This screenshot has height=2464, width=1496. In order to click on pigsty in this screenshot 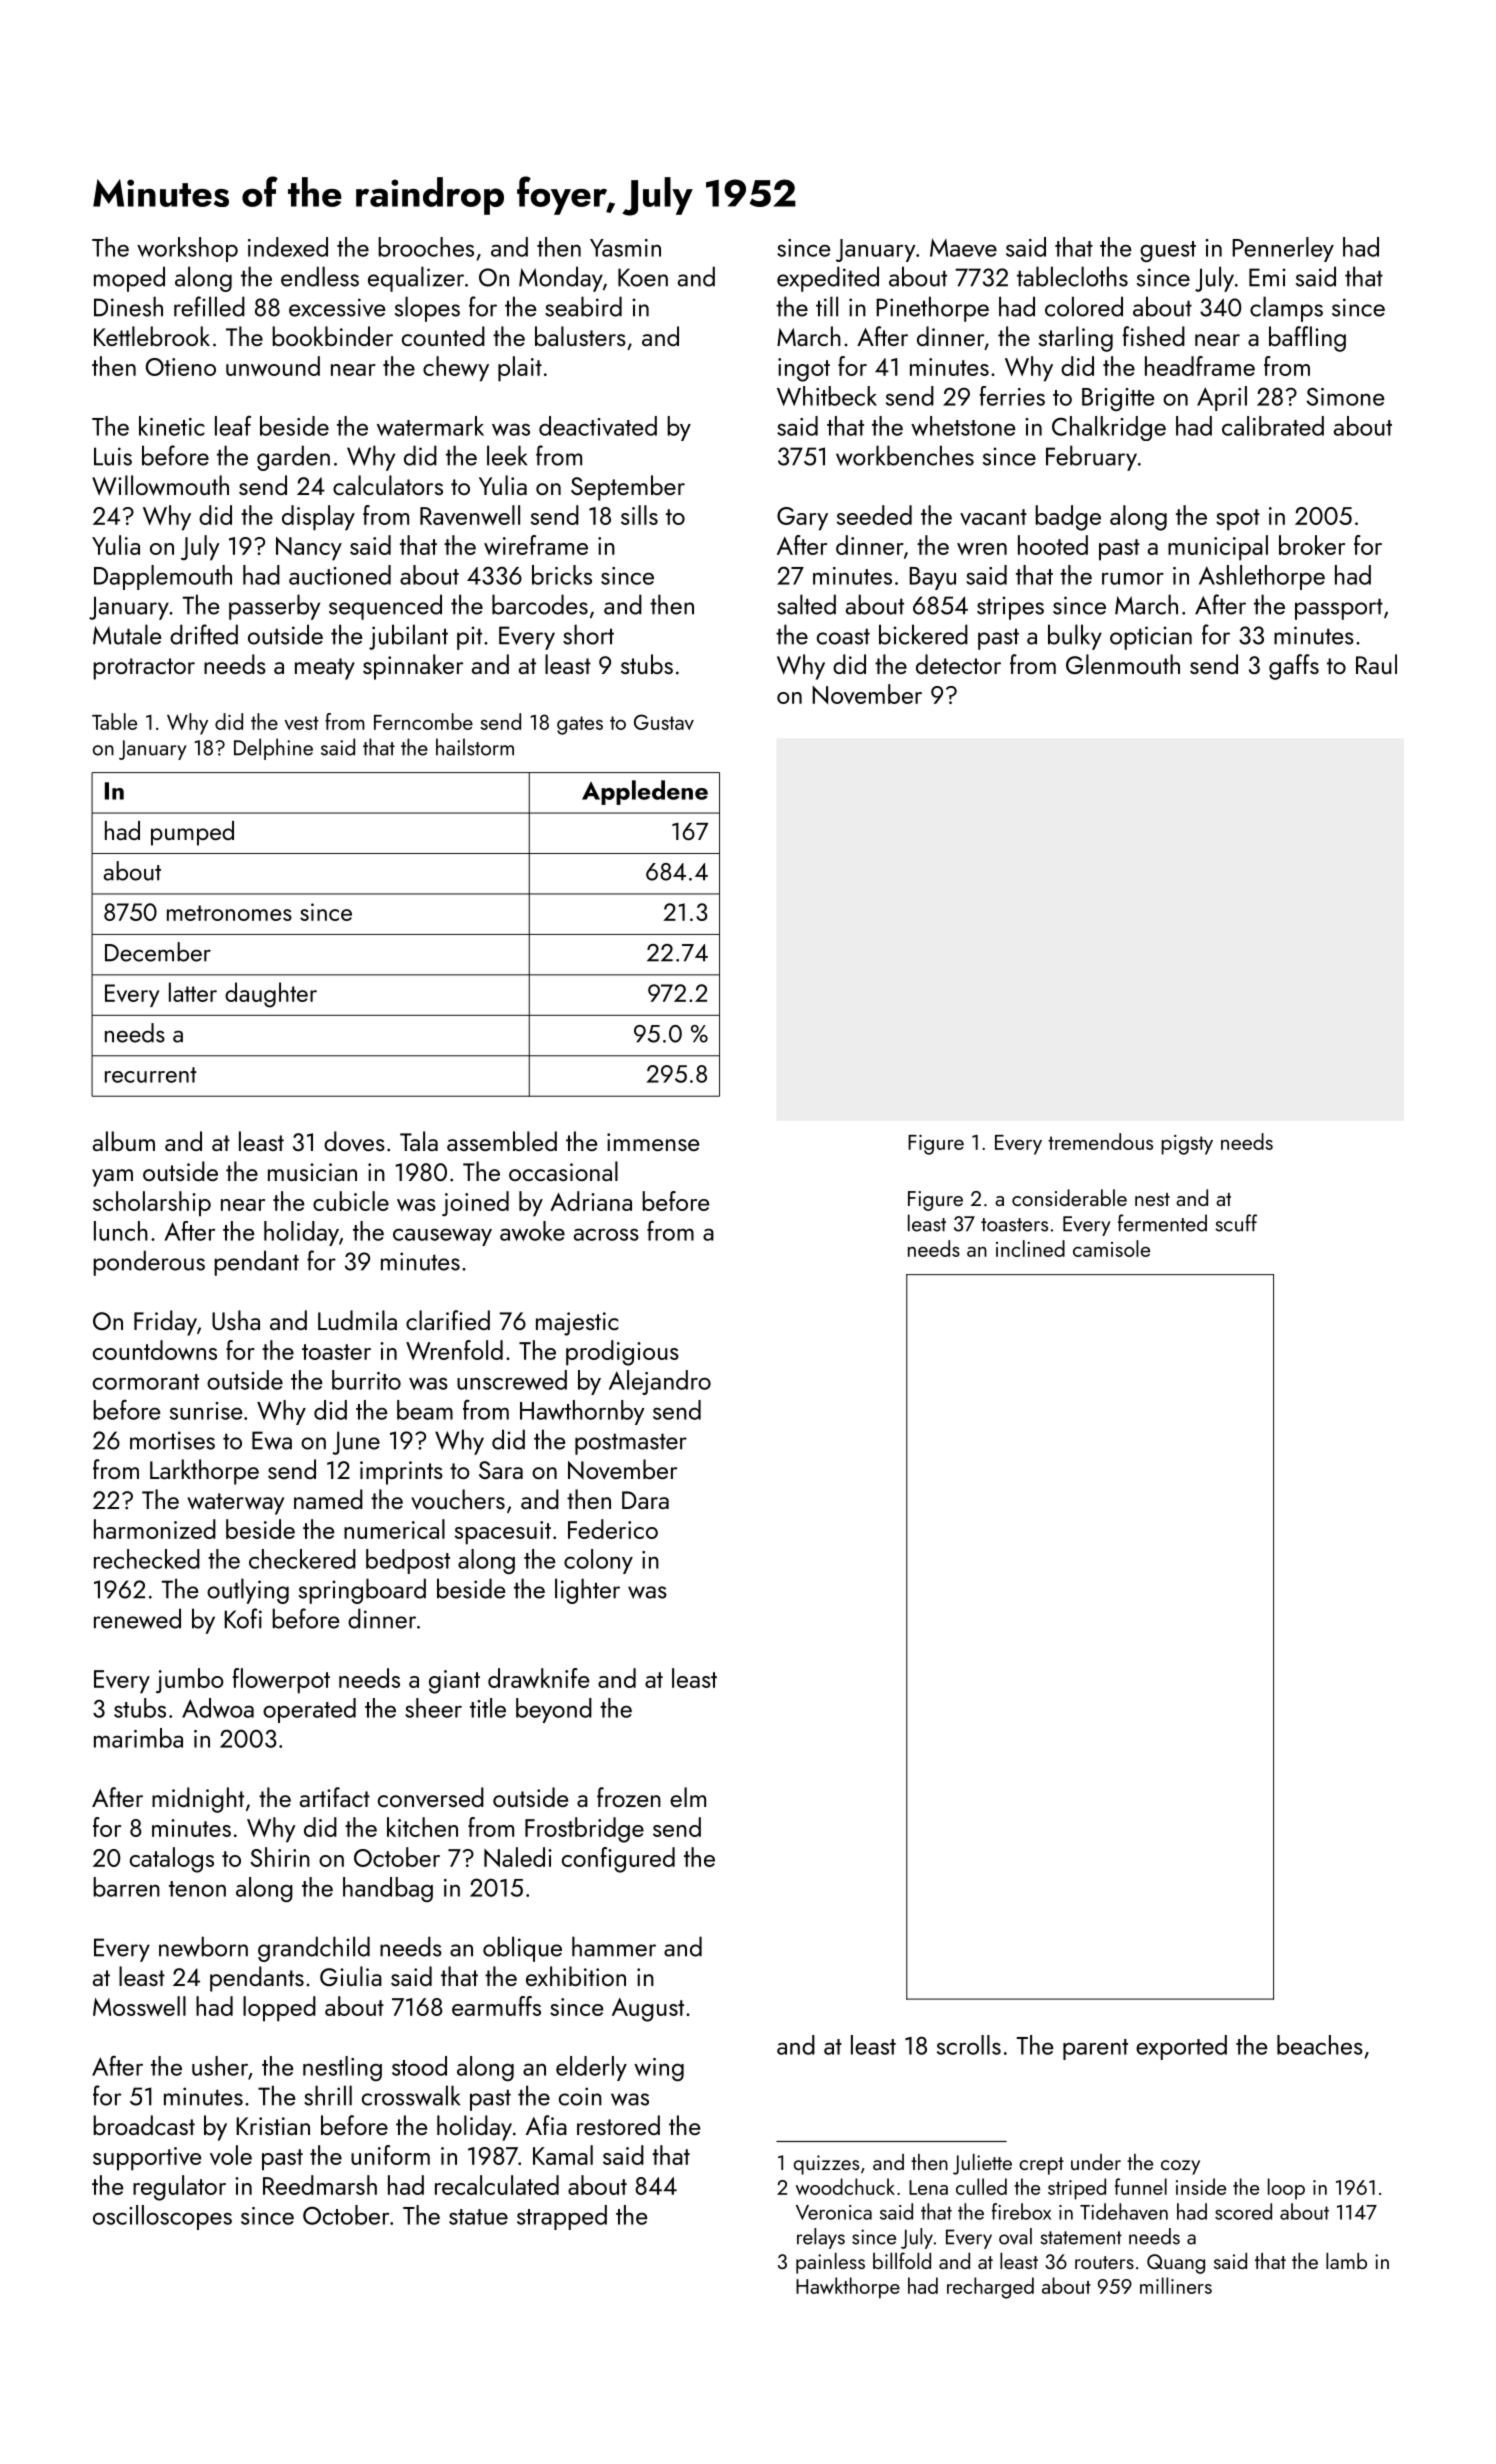, I will do `click(1187, 1145)`.
